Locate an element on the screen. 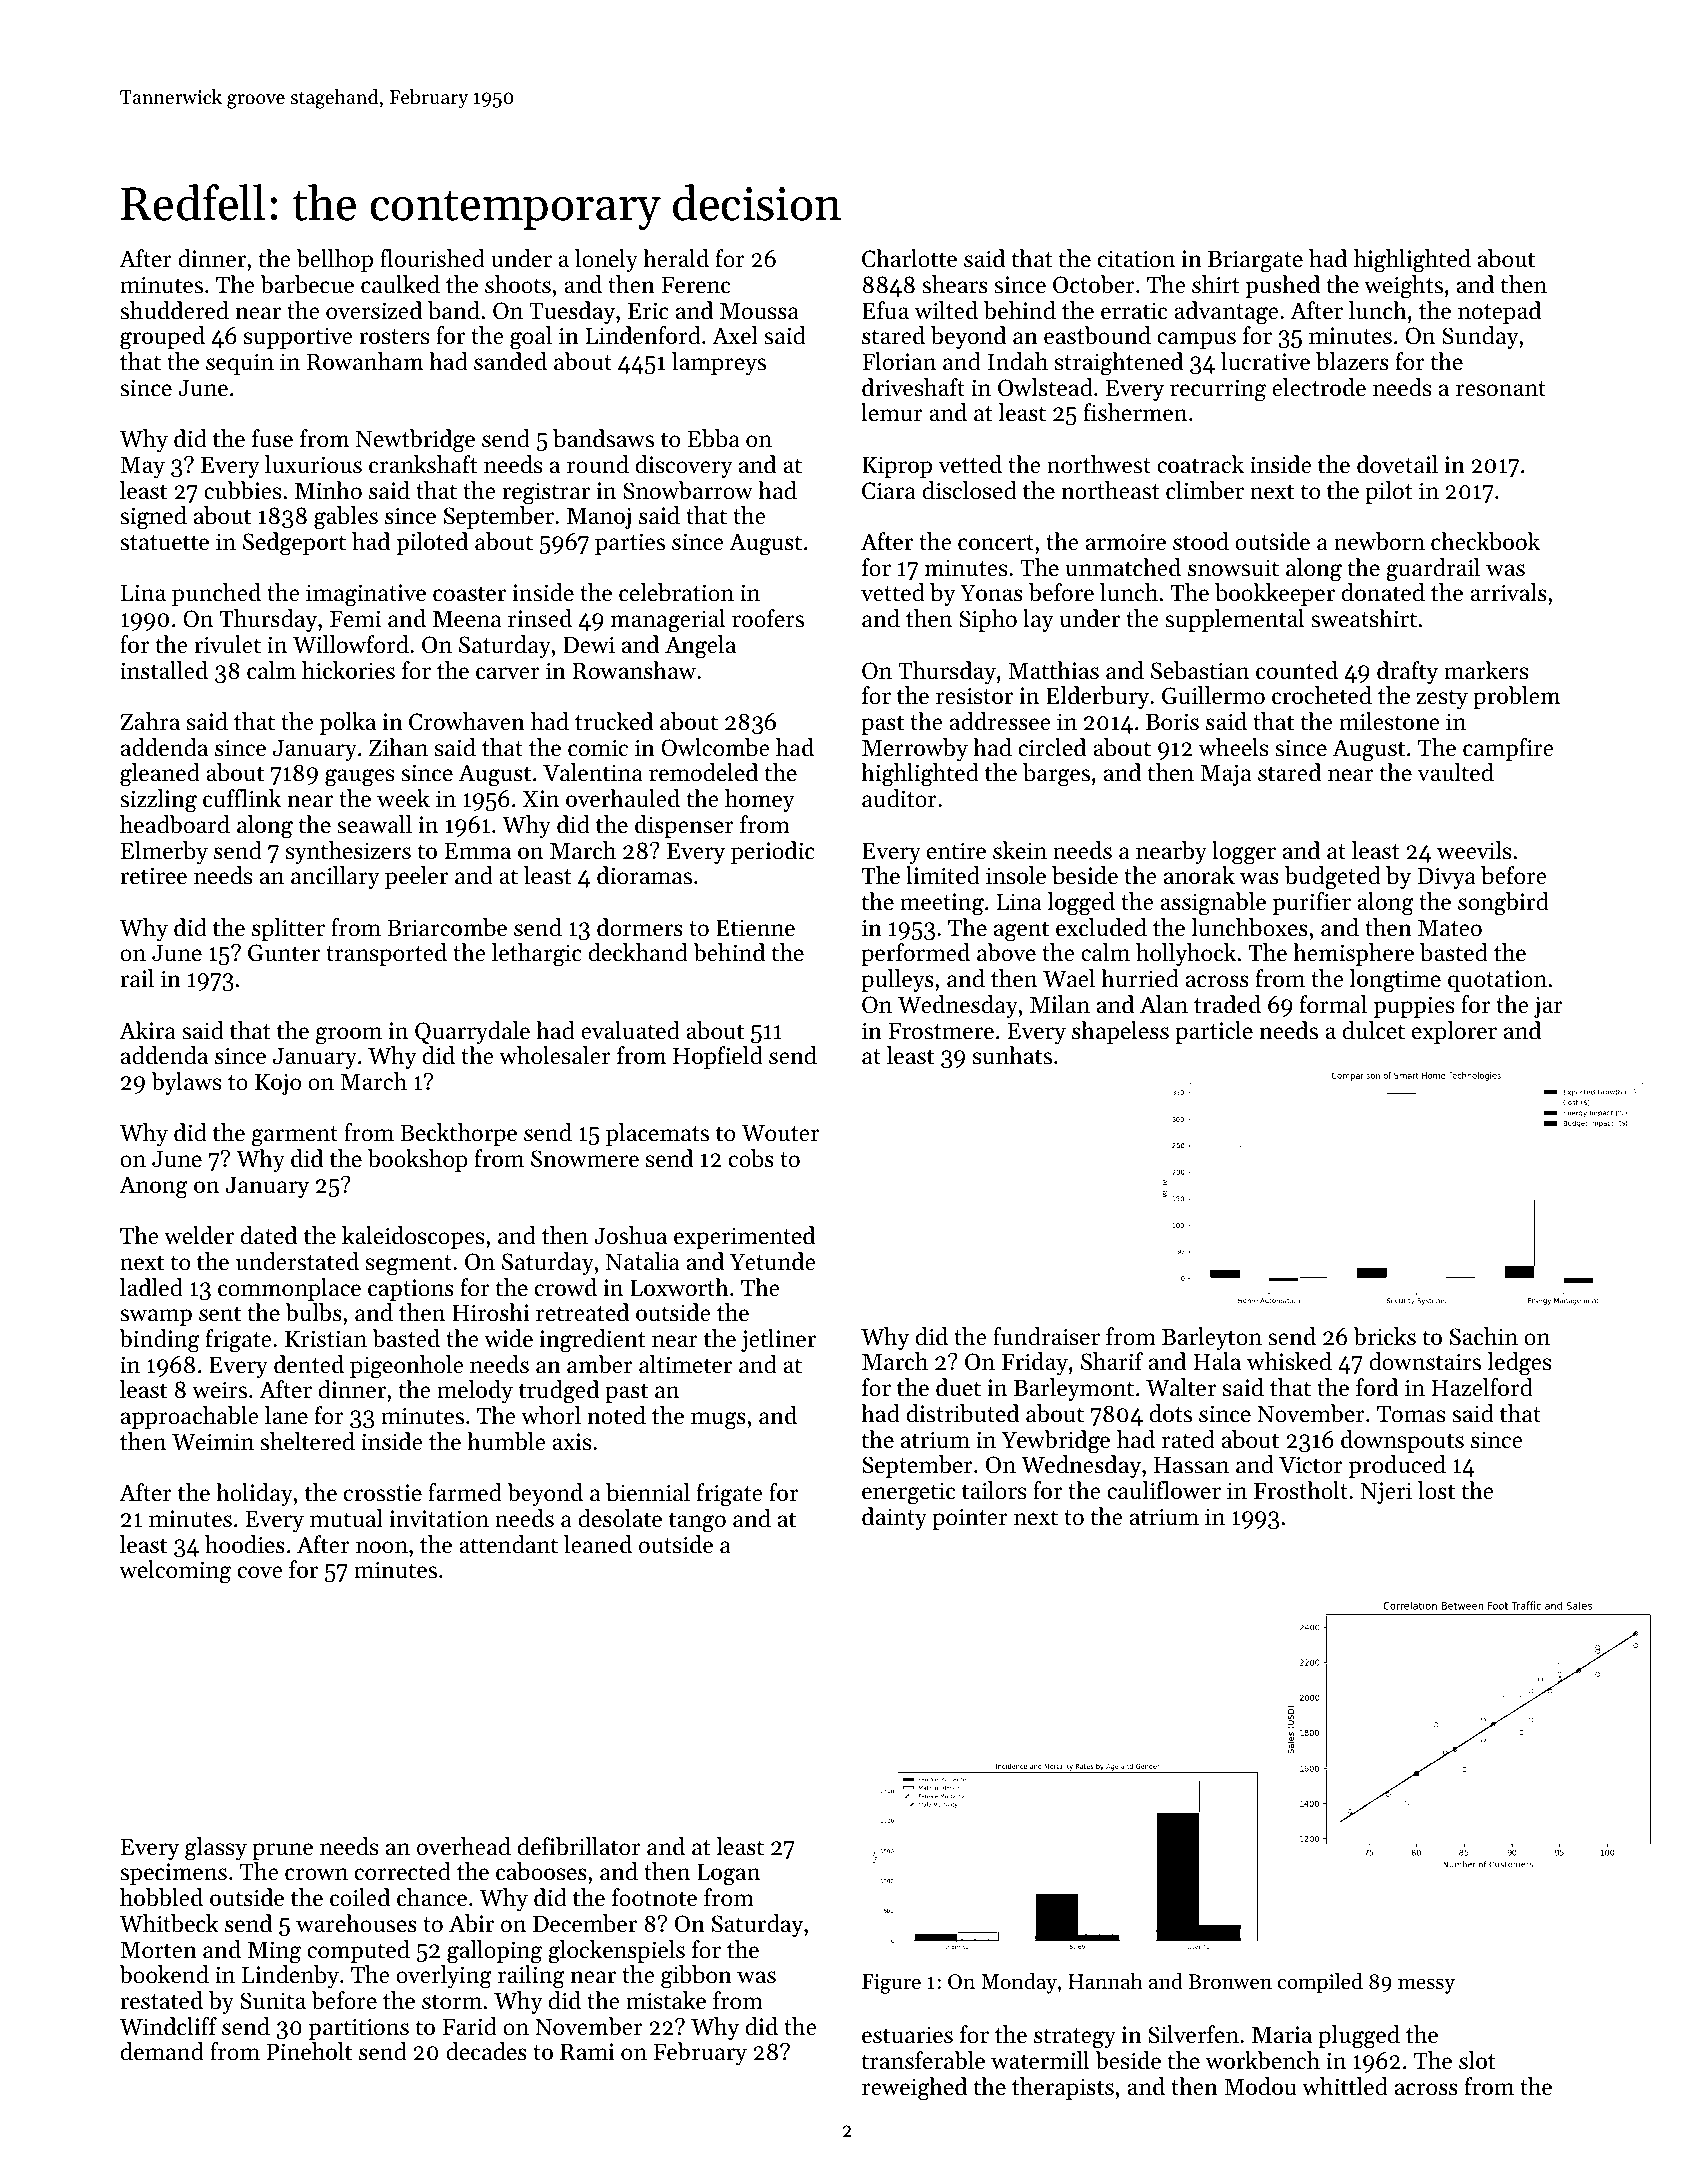 The height and width of the screenshot is (2178, 1683). groom is located at coordinates (349, 1036).
